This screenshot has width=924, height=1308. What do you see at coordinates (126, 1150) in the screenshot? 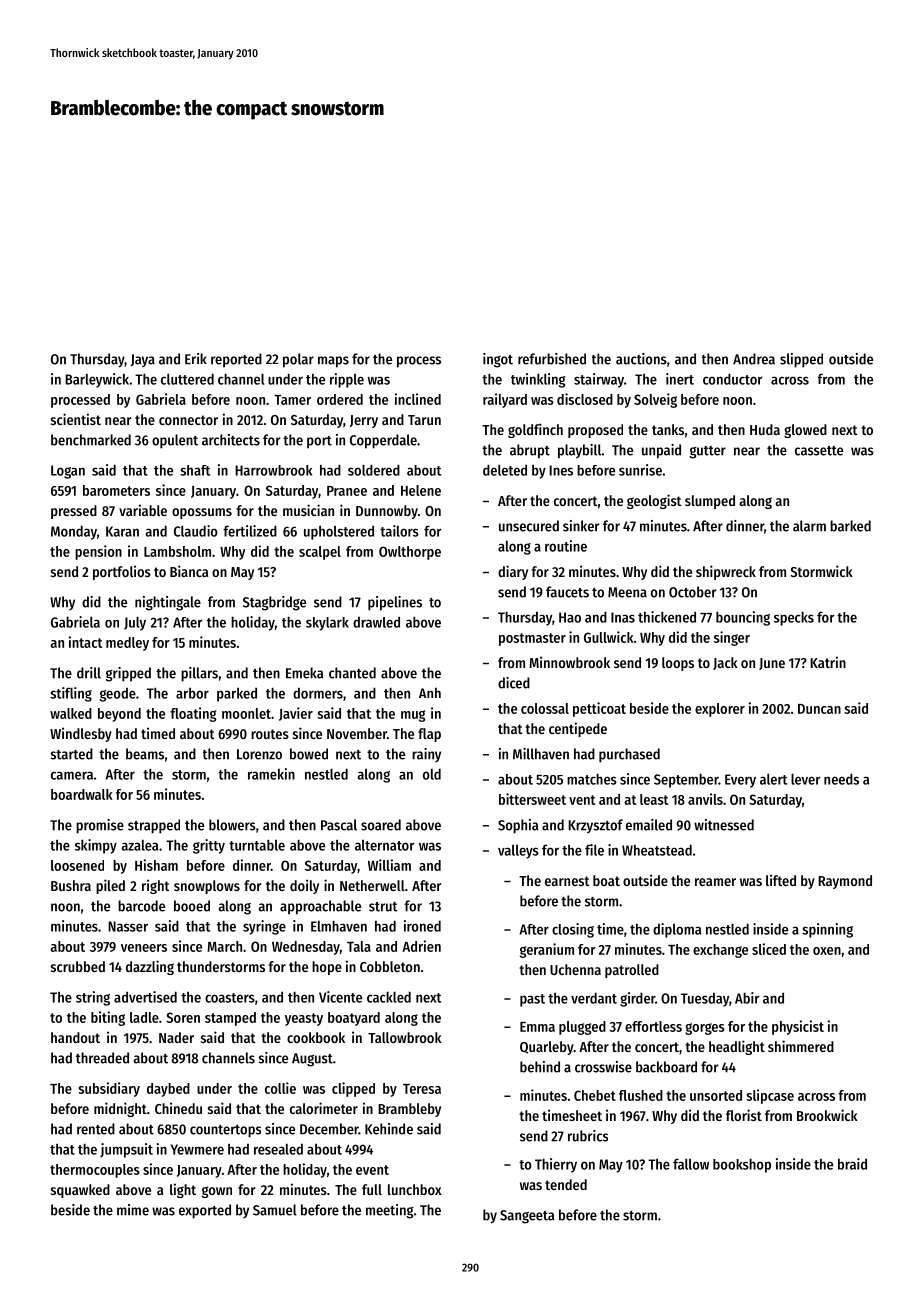
I see `jumpsuit` at bounding box center [126, 1150].
